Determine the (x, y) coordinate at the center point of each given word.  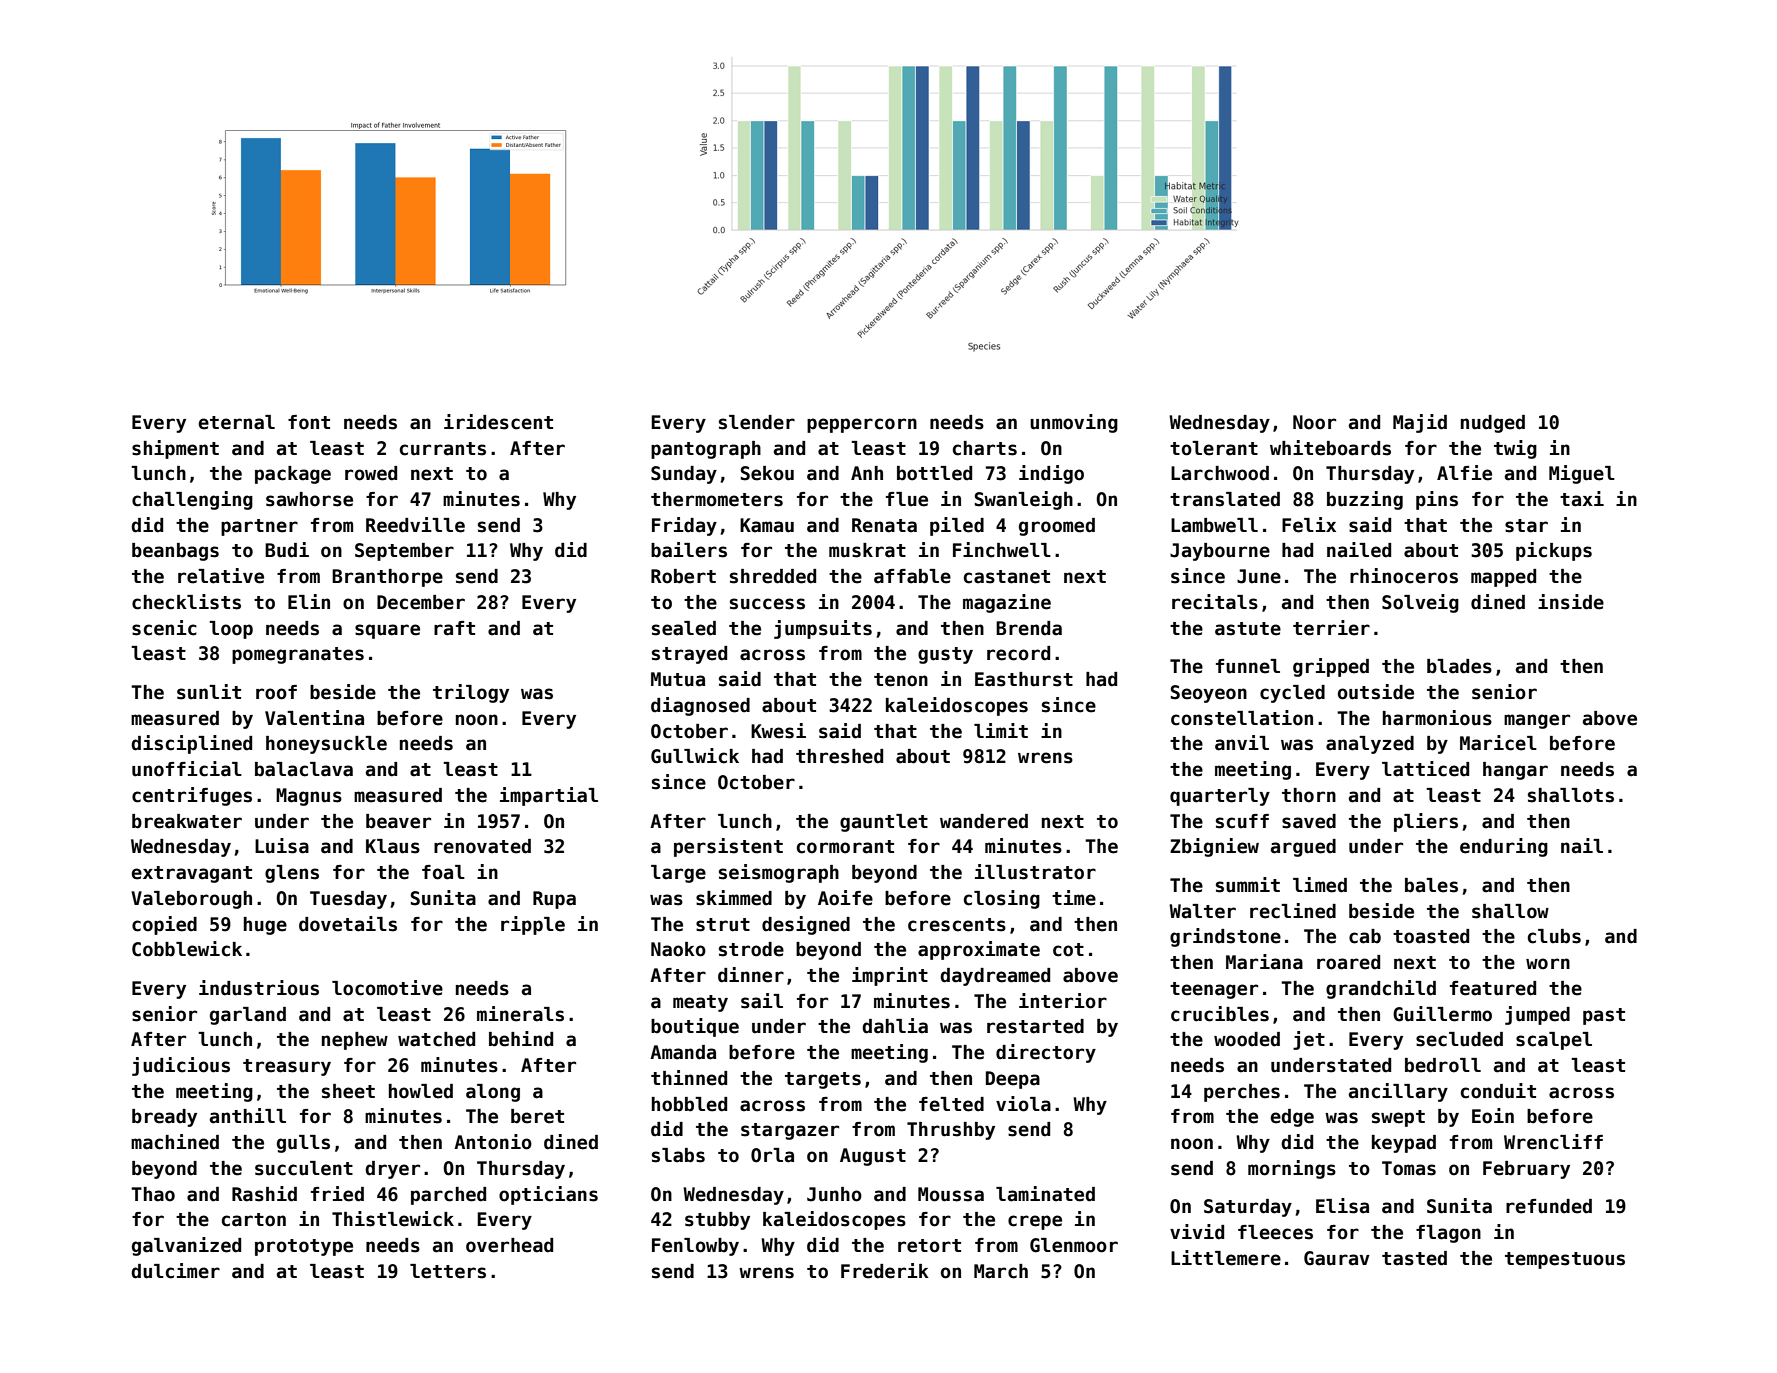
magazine (1007, 603)
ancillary (1398, 1092)
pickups (1554, 551)
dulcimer (175, 1271)
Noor (1314, 422)
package (293, 475)
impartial (549, 796)
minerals (520, 1014)
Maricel (1498, 743)
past (1604, 1016)
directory (1046, 1053)
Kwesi (778, 731)
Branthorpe (387, 578)
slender (757, 422)
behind (521, 1039)
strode (751, 949)
